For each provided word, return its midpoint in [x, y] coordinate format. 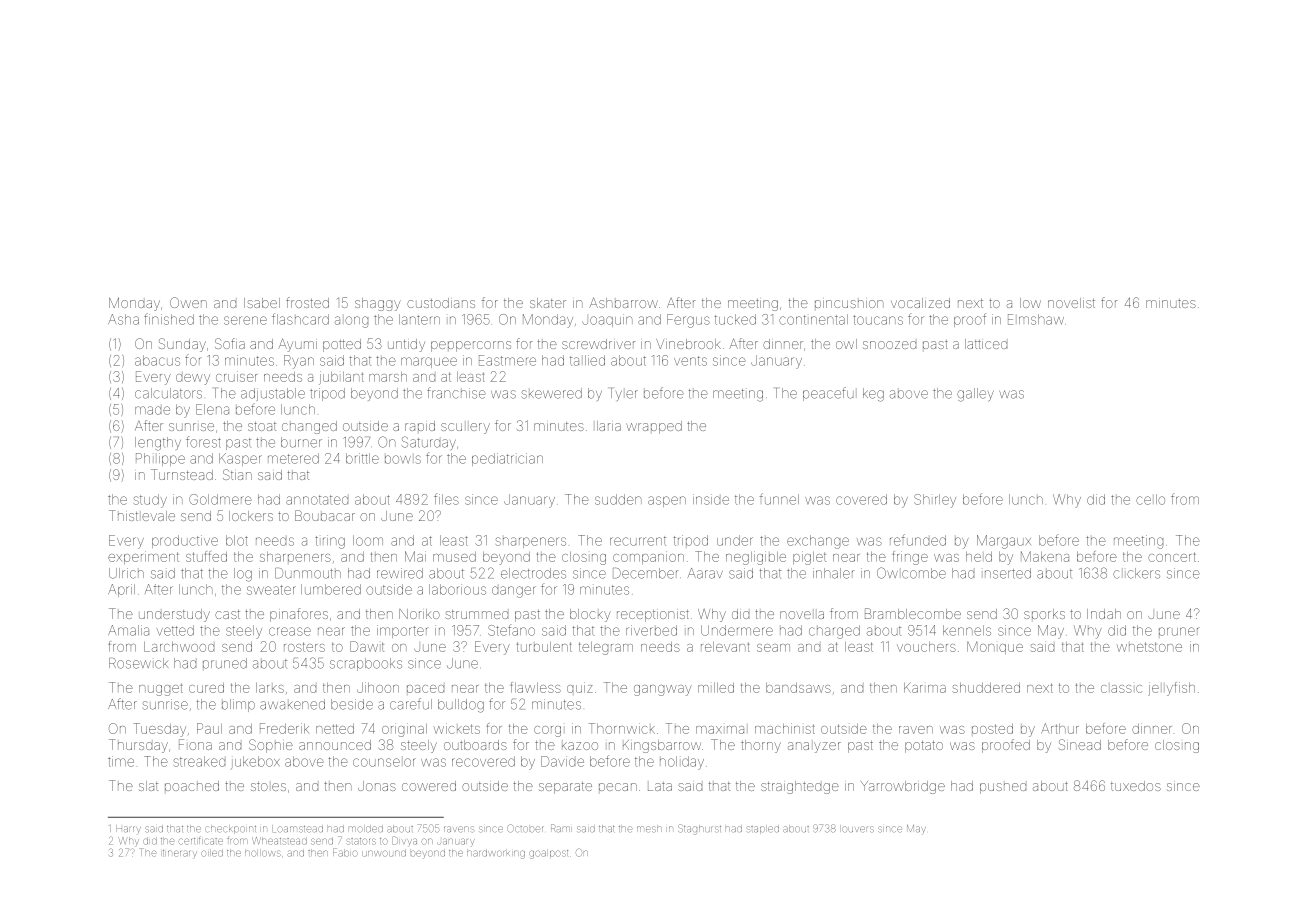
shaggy [378, 304]
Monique [995, 647]
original [404, 730]
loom [368, 540]
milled [716, 688]
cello [1150, 499]
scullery [465, 428]
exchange [818, 542]
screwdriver [599, 344]
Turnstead [182, 474]
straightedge [800, 787]
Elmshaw [1036, 319]
